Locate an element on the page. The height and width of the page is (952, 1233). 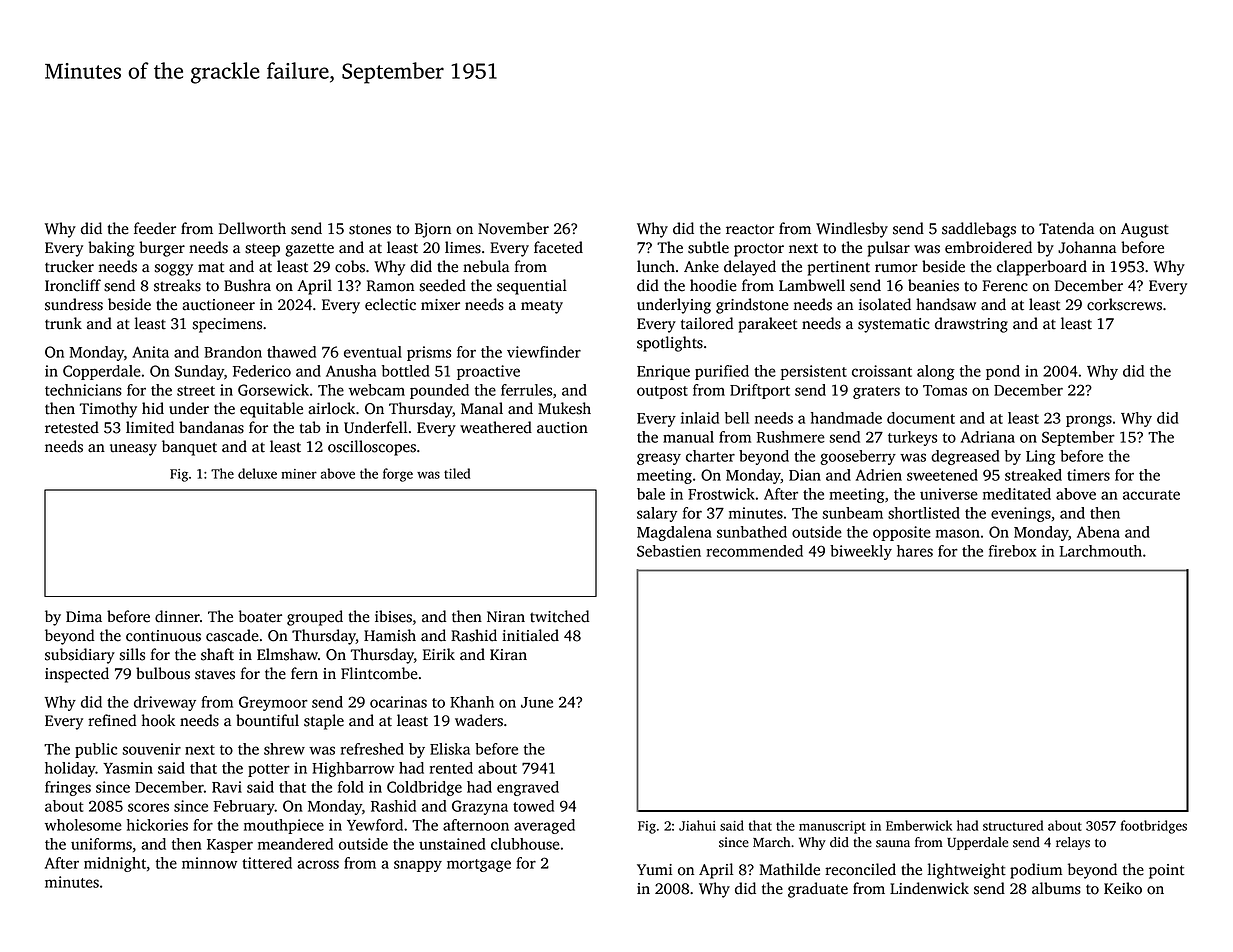
driveway is located at coordinates (165, 703).
